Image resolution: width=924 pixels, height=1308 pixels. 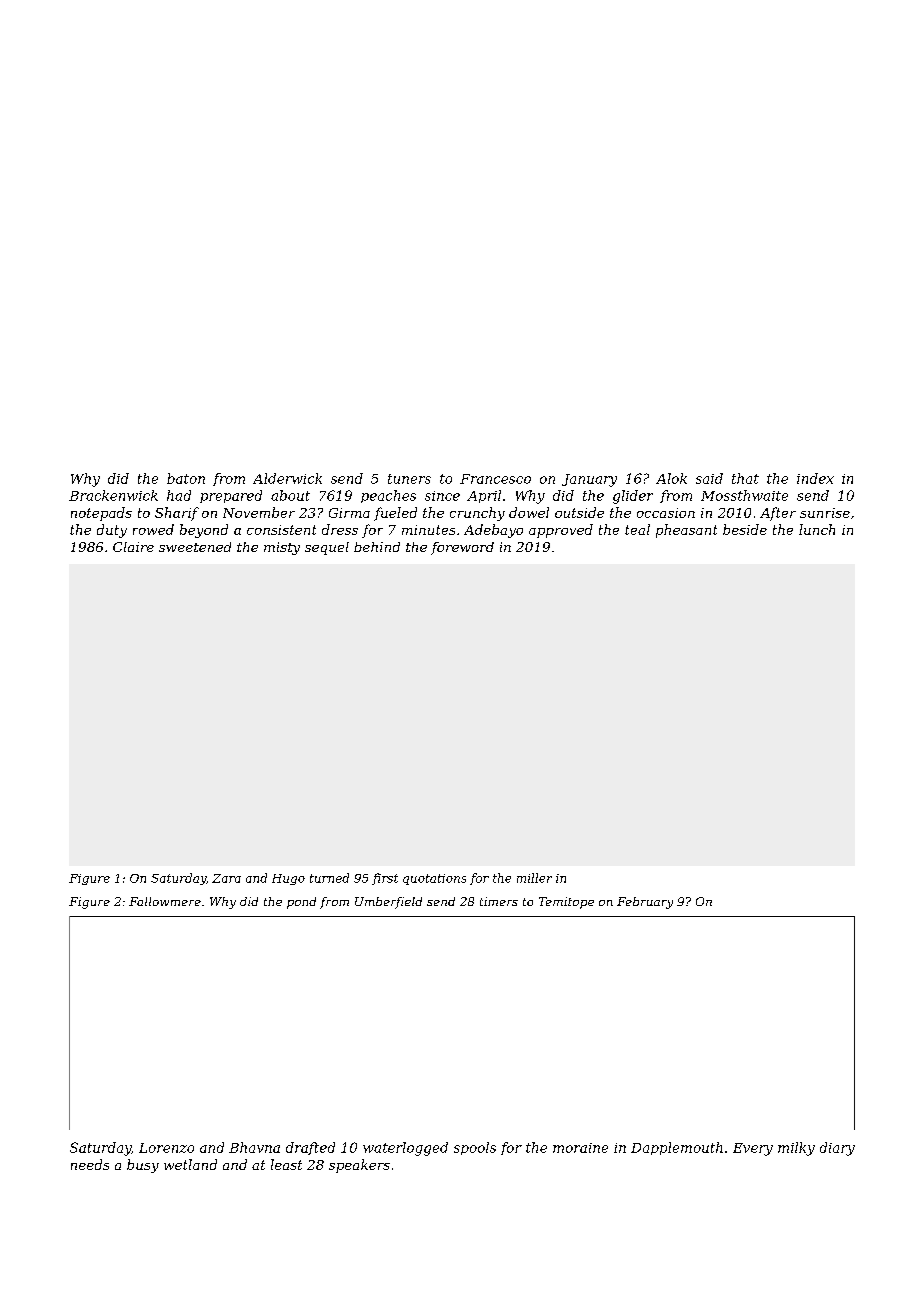 What do you see at coordinates (645, 903) in the document?
I see `February` at bounding box center [645, 903].
